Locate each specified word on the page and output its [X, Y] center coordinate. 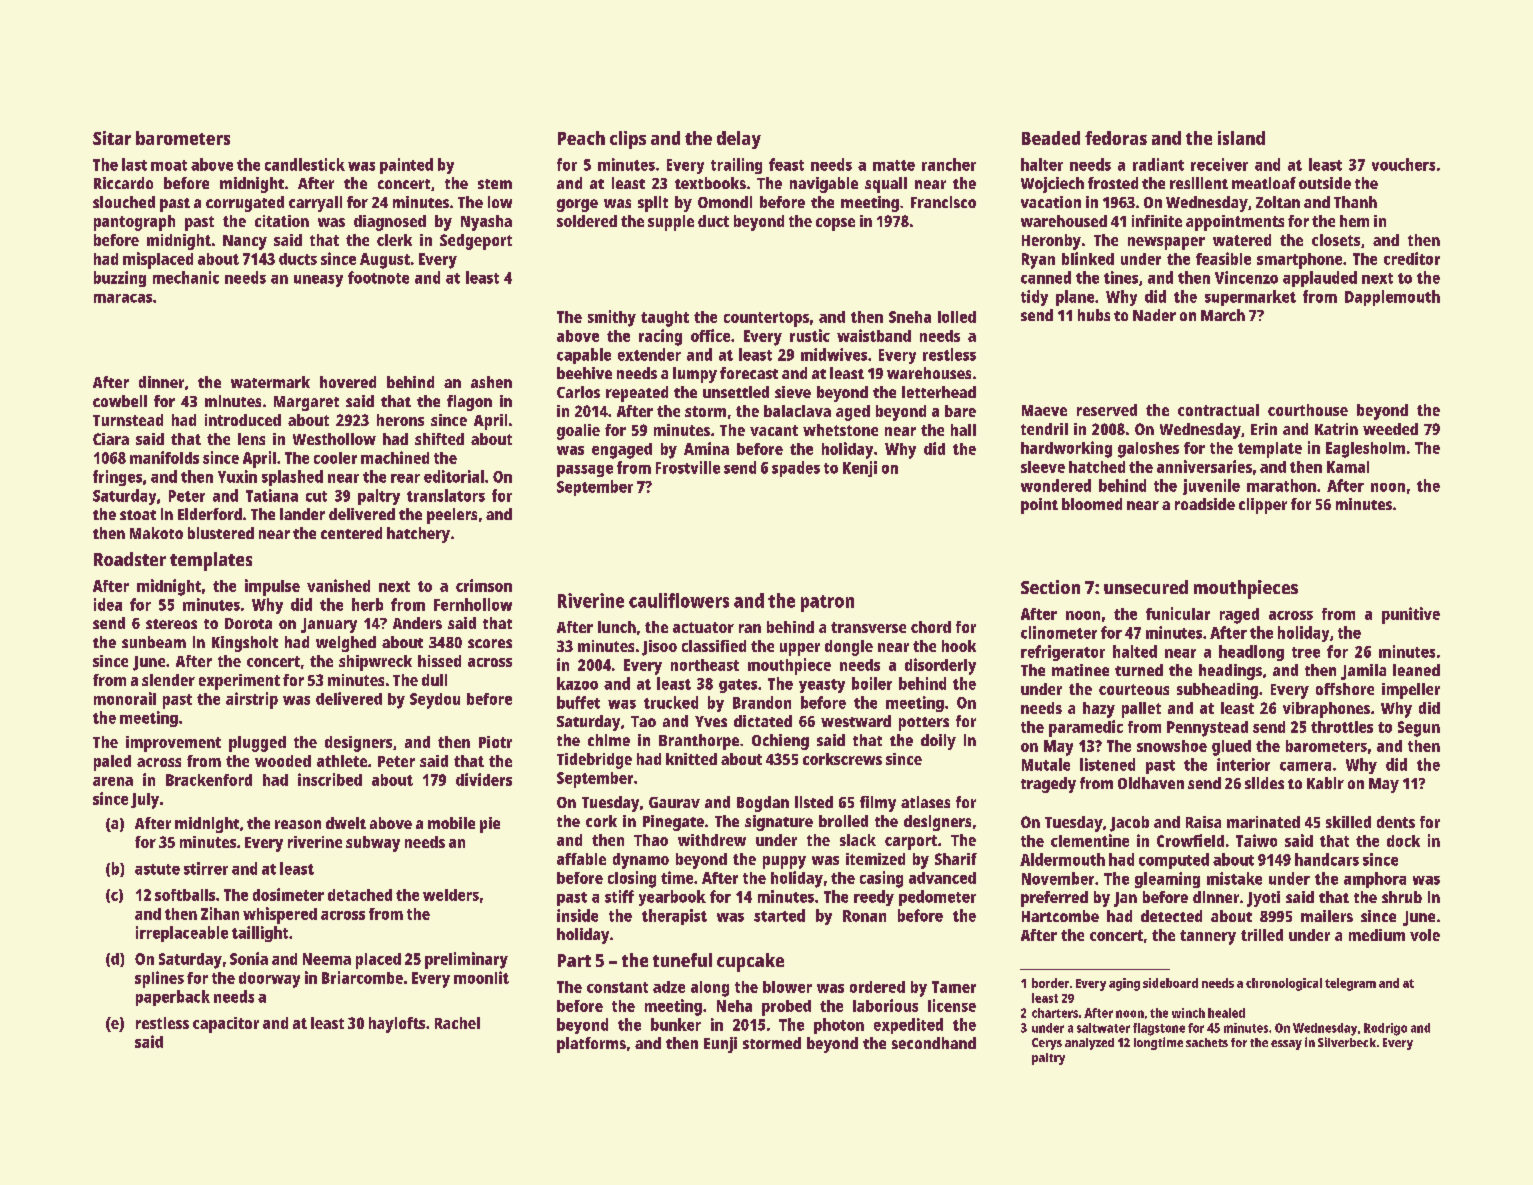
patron [827, 603]
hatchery [418, 535]
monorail [125, 698]
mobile [451, 823]
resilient [1199, 183]
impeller [1411, 691]
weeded [1390, 429]
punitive [1411, 615]
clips [628, 140]
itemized [875, 859]
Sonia [249, 958]
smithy [612, 318]
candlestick [305, 164]
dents [1396, 822]
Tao [643, 721]
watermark [270, 382]
